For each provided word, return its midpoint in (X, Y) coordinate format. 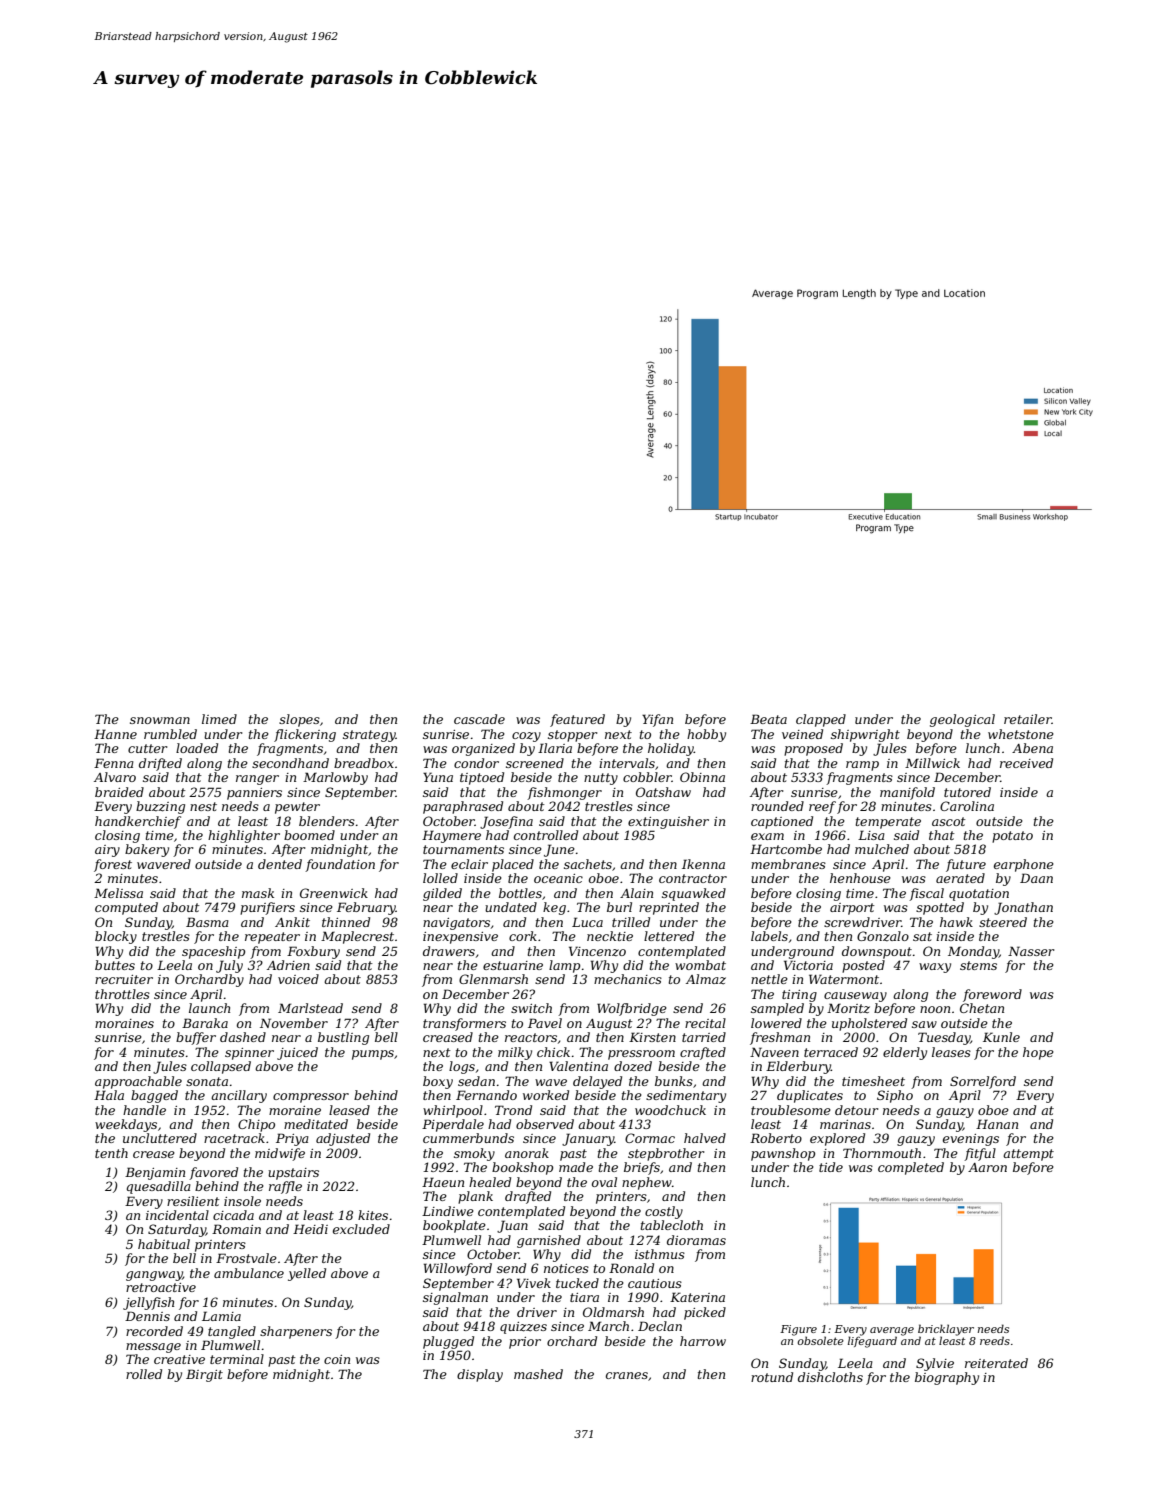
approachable (138, 1082)
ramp (862, 766)
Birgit (204, 1375)
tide (831, 1167)
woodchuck (670, 1110)
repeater (272, 938)
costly (664, 1212)
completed (911, 1168)
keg (554, 908)
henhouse (860, 878)
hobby (706, 735)
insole (242, 1201)
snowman (160, 720)
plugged (448, 1342)
